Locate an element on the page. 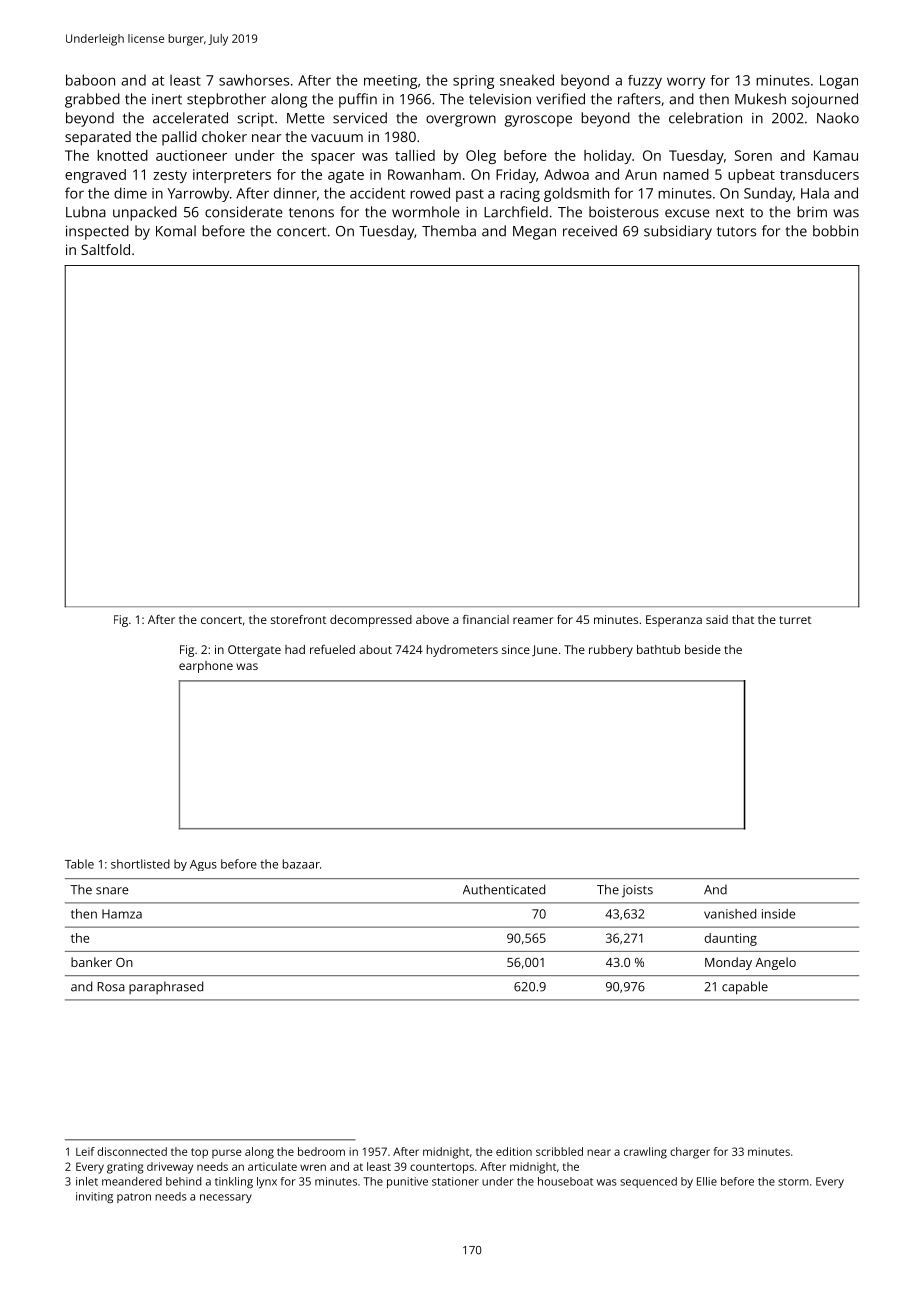 The height and width of the page is (1308, 924). inert is located at coordinates (167, 99).
